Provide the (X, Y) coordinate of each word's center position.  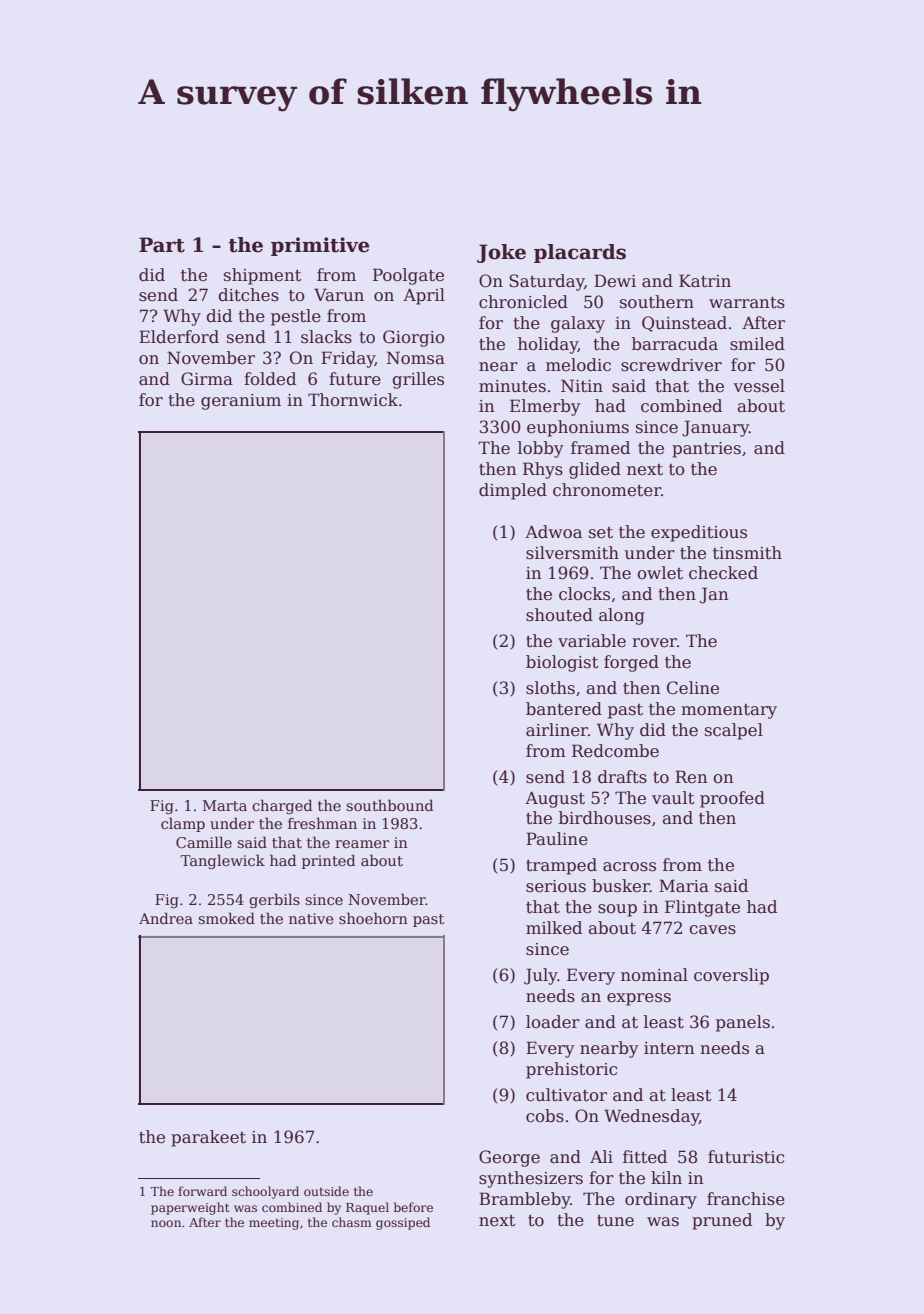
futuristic (746, 1157)
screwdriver (671, 365)
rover (654, 643)
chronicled (523, 302)
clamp (183, 824)
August (555, 799)
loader (553, 1022)
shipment (262, 276)
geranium (241, 402)
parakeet (208, 1138)
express (639, 999)
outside (326, 1191)
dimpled (513, 491)
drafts (622, 777)
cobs (545, 1116)
